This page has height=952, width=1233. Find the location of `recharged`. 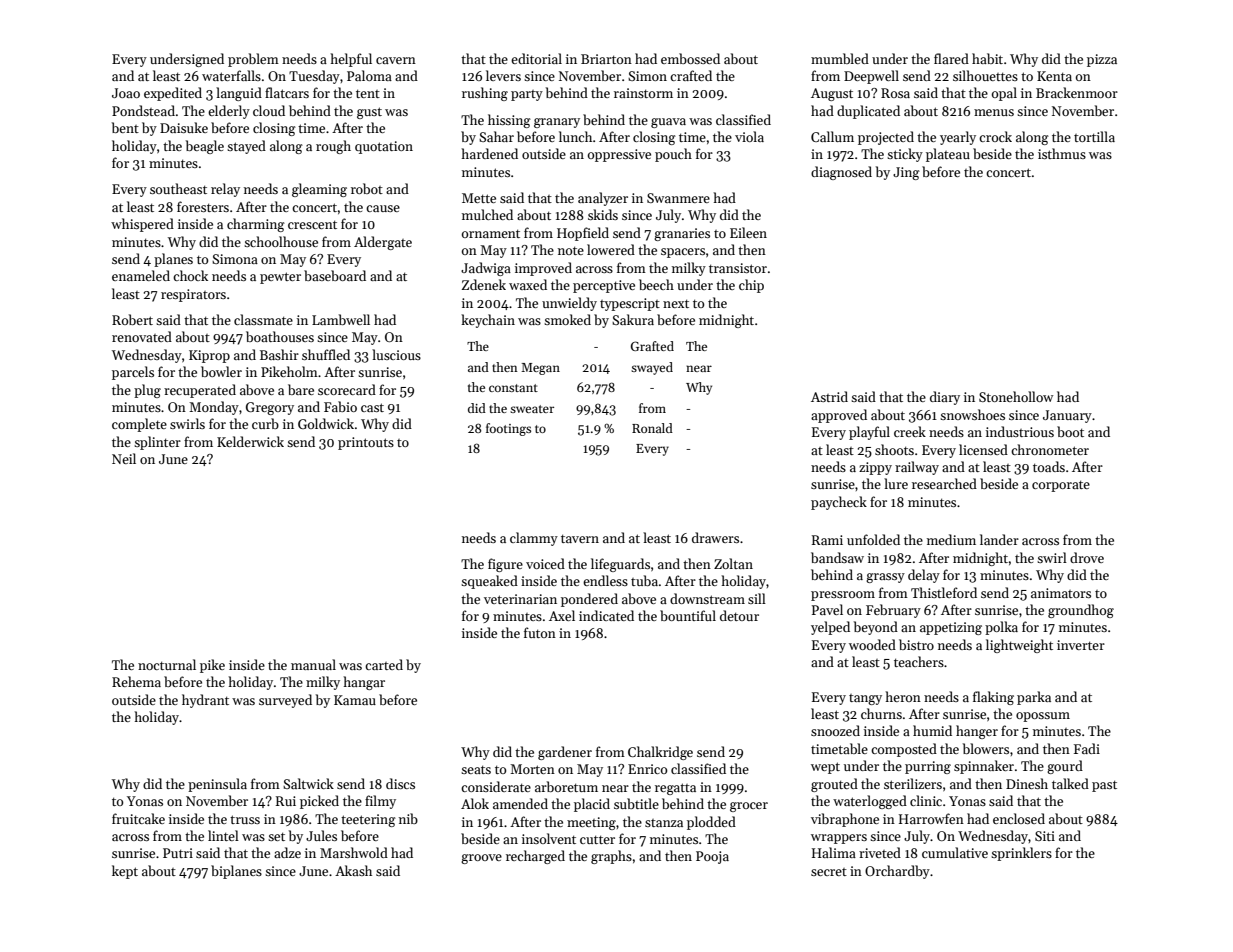

recharged is located at coordinates (535, 857).
